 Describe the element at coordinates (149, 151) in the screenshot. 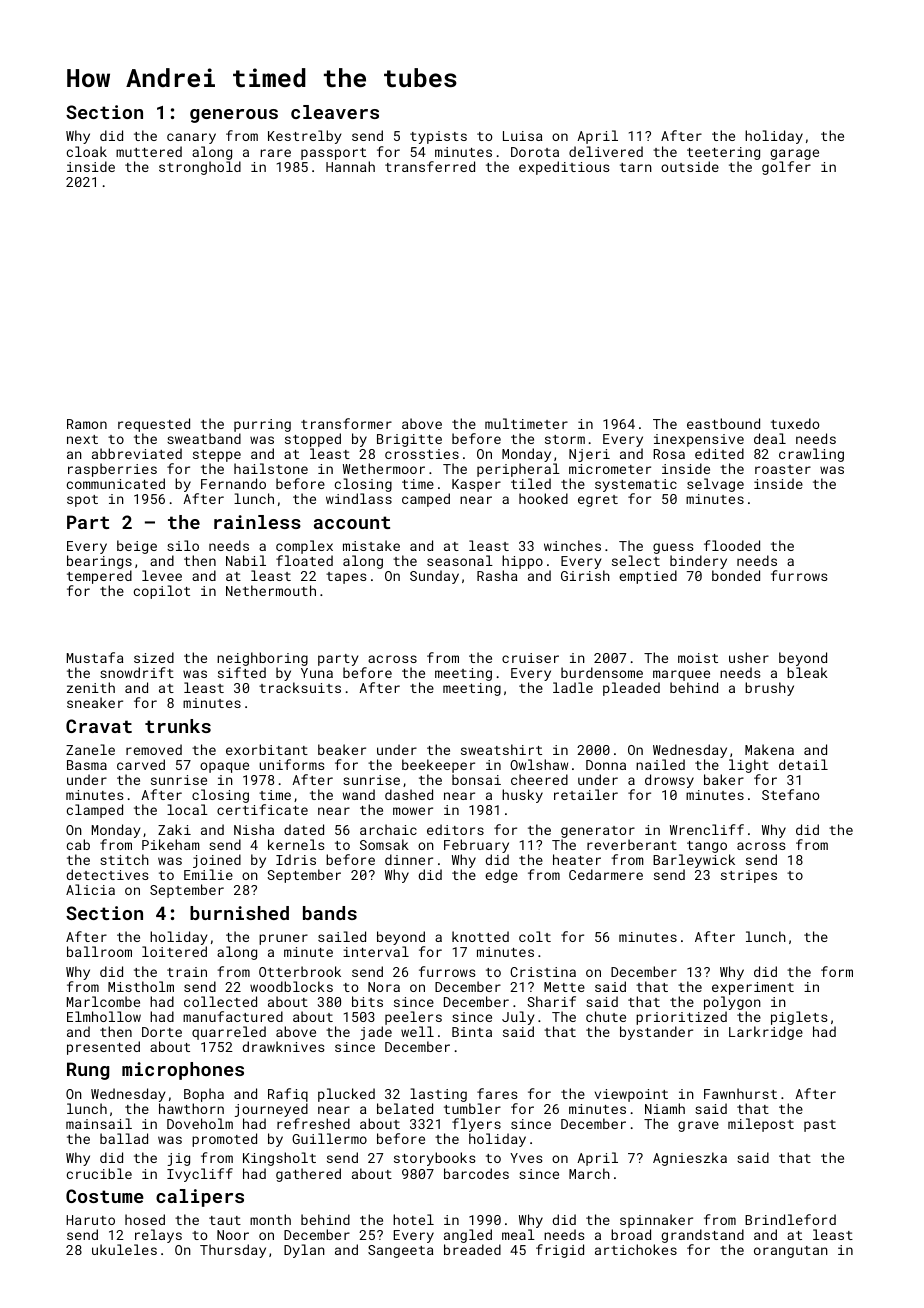

I see `muttered` at that location.
